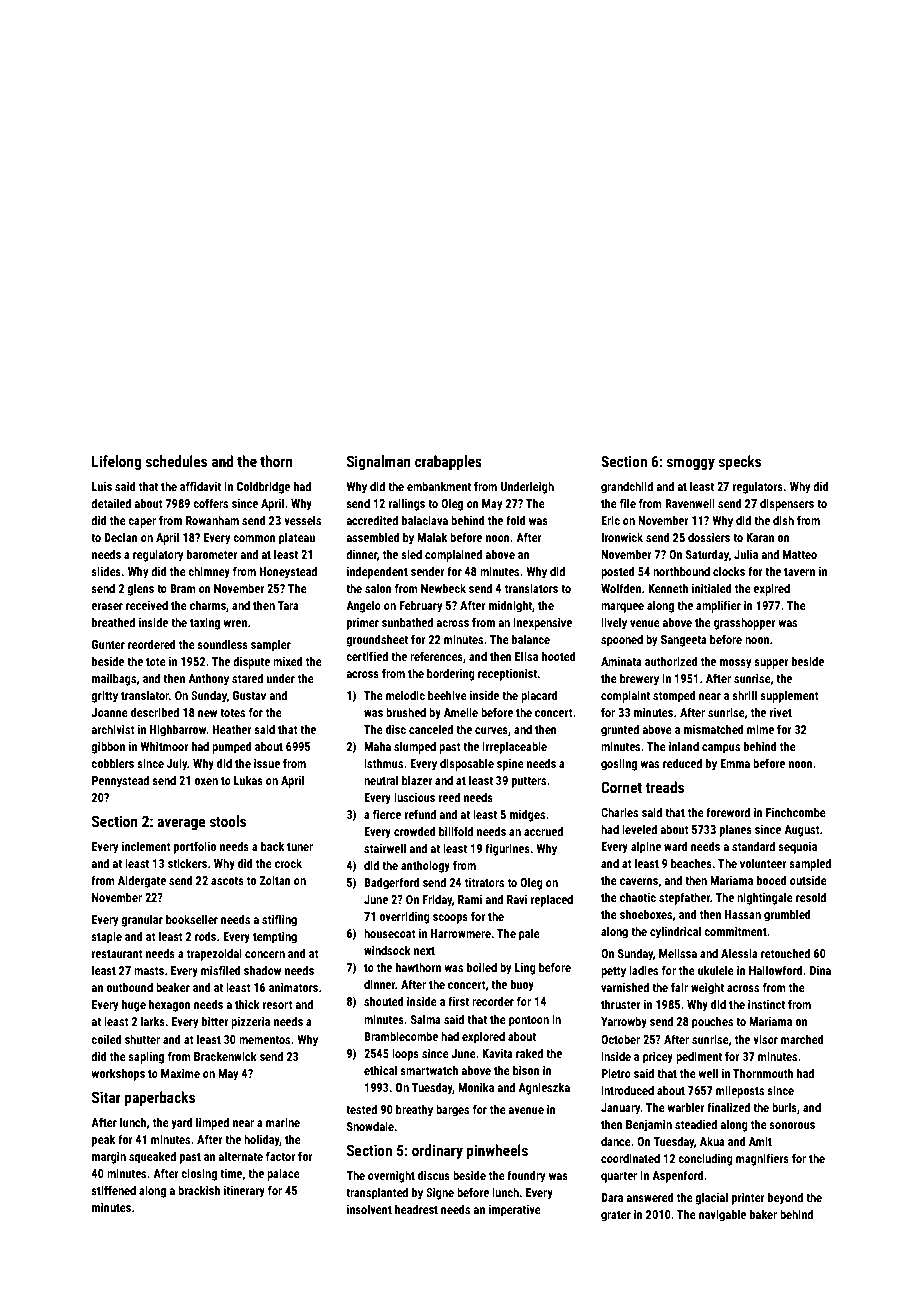 Image resolution: width=924 pixels, height=1308 pixels. I want to click on buoy, so click(522, 985).
